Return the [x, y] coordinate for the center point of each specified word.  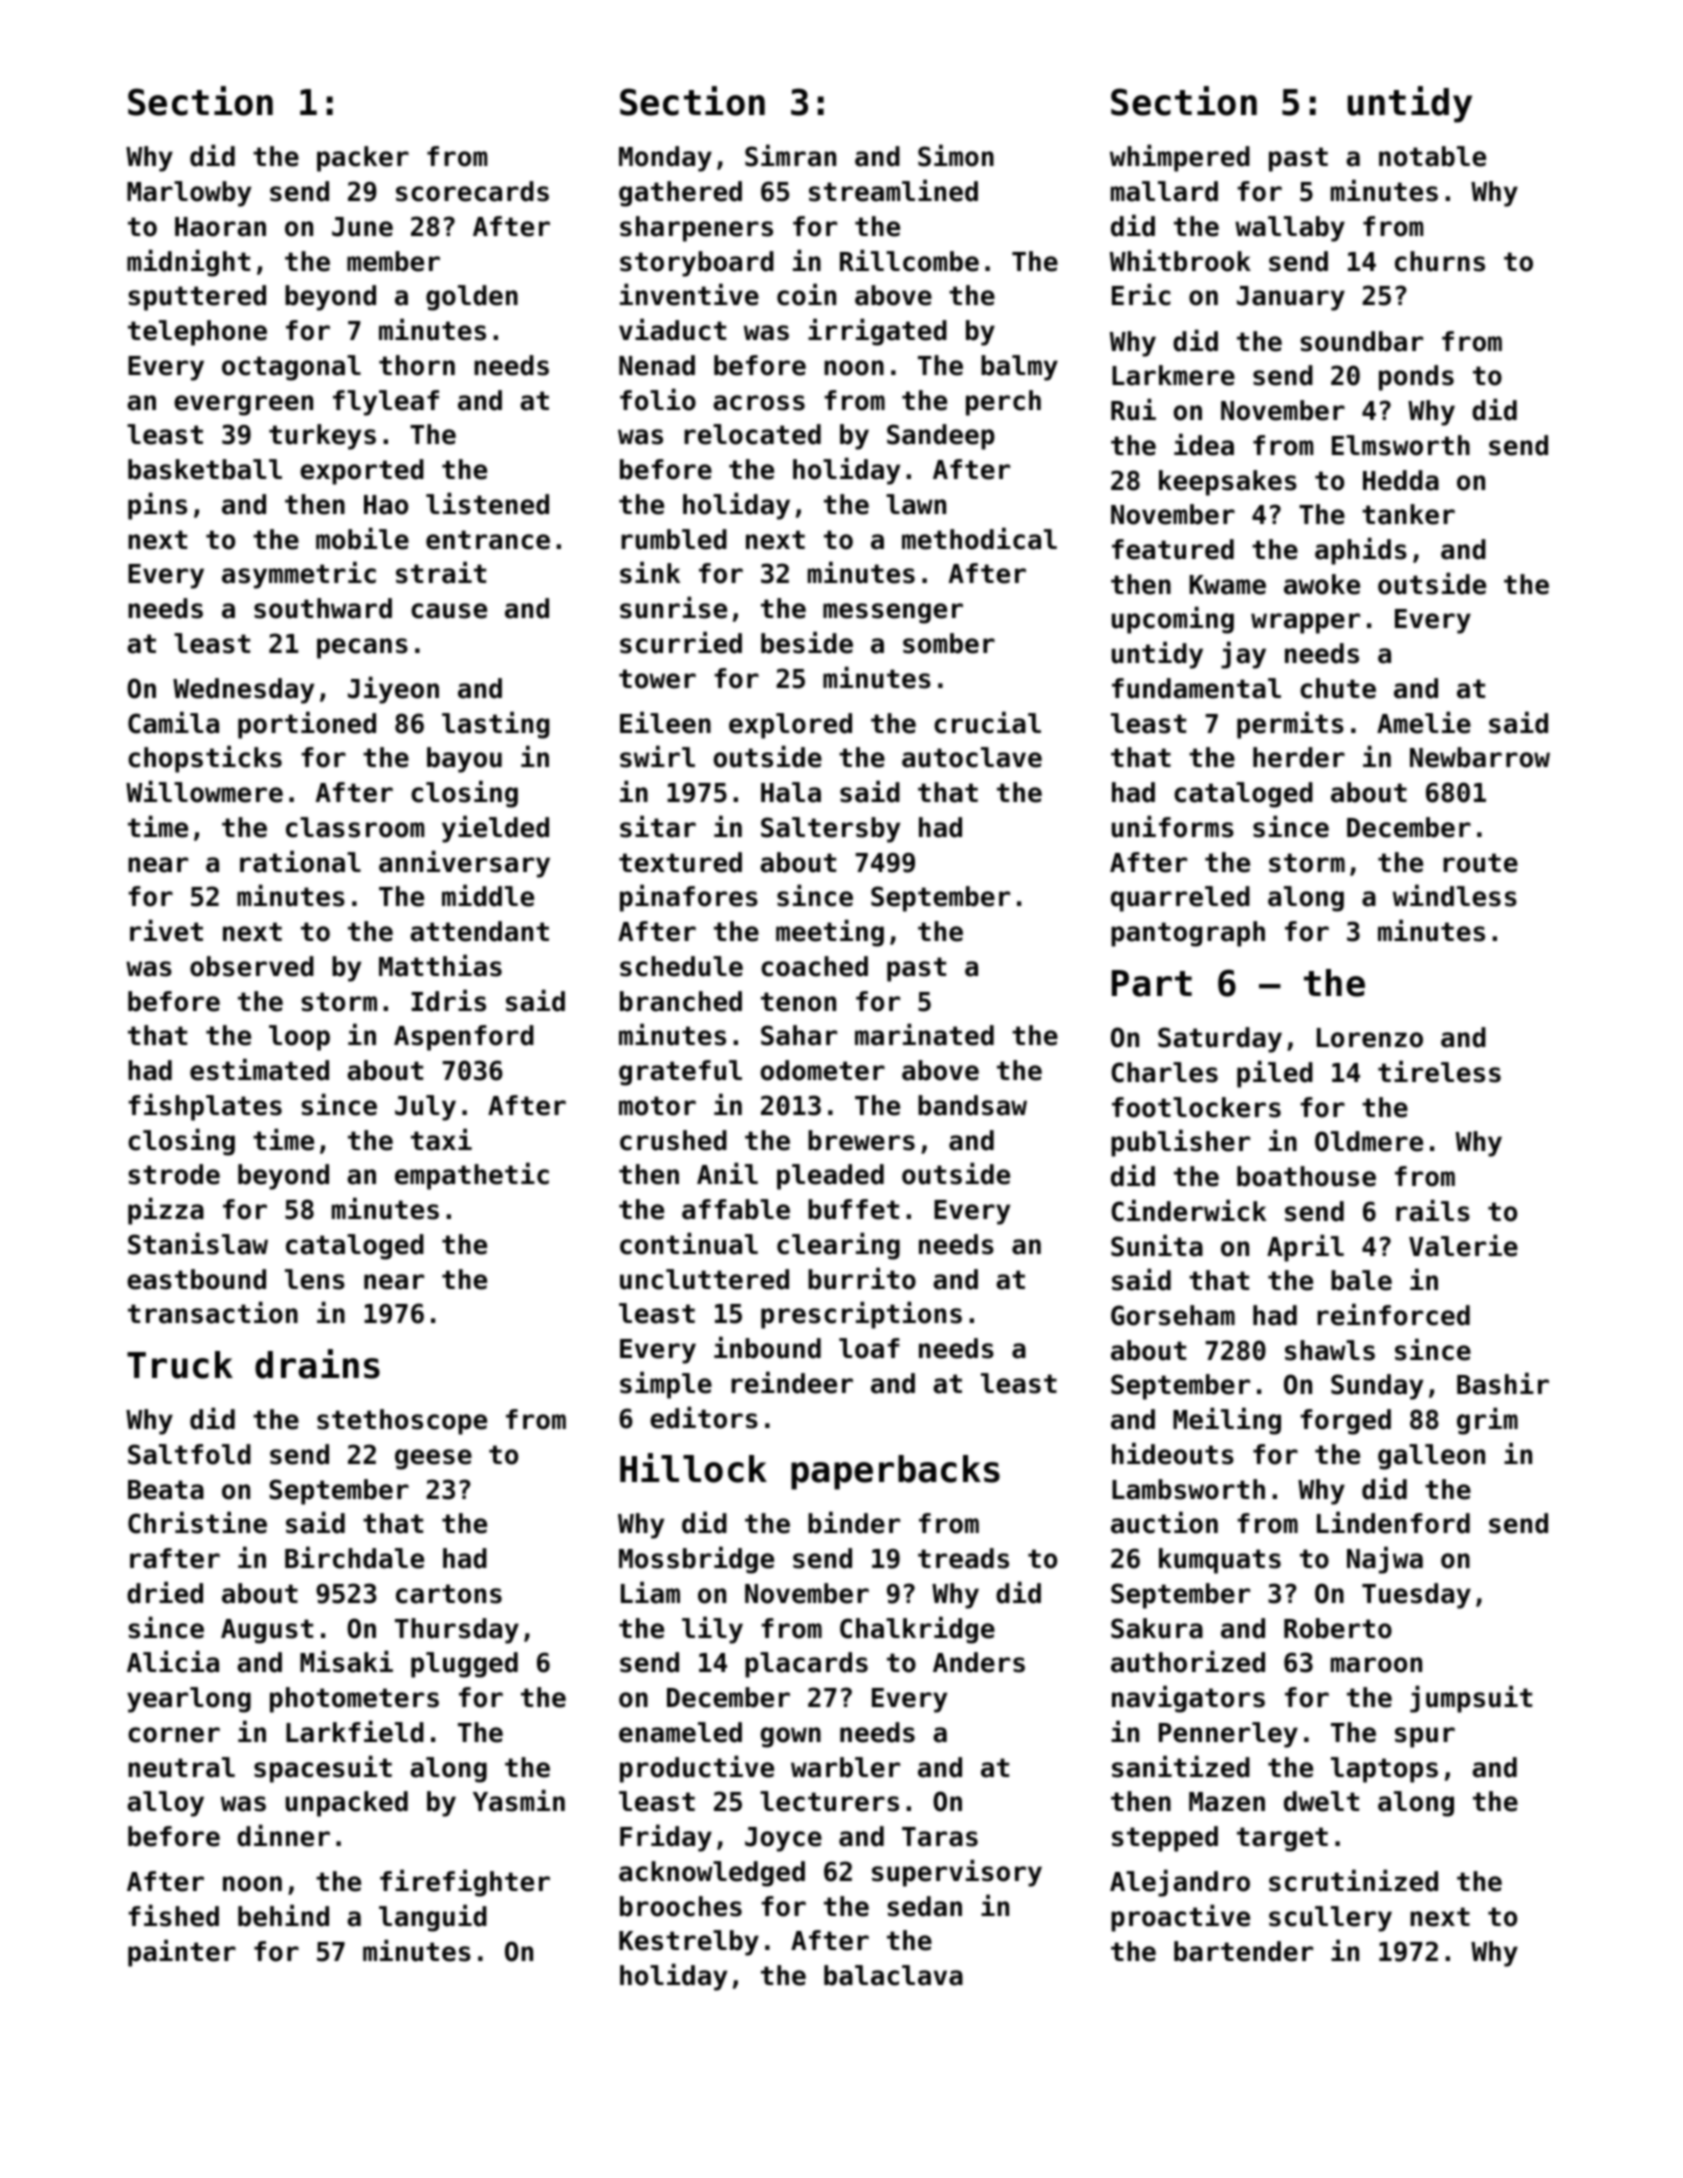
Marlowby [189, 194]
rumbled [674, 539]
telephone [197, 333]
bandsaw [972, 1105]
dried [165, 1592]
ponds [1416, 378]
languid [433, 1918]
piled [1275, 1074]
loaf [869, 1348]
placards [806, 1665]
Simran [790, 155]
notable [1432, 156]
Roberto [1338, 1628]
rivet [166, 930]
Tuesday [1416, 1596]
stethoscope [402, 1422]
